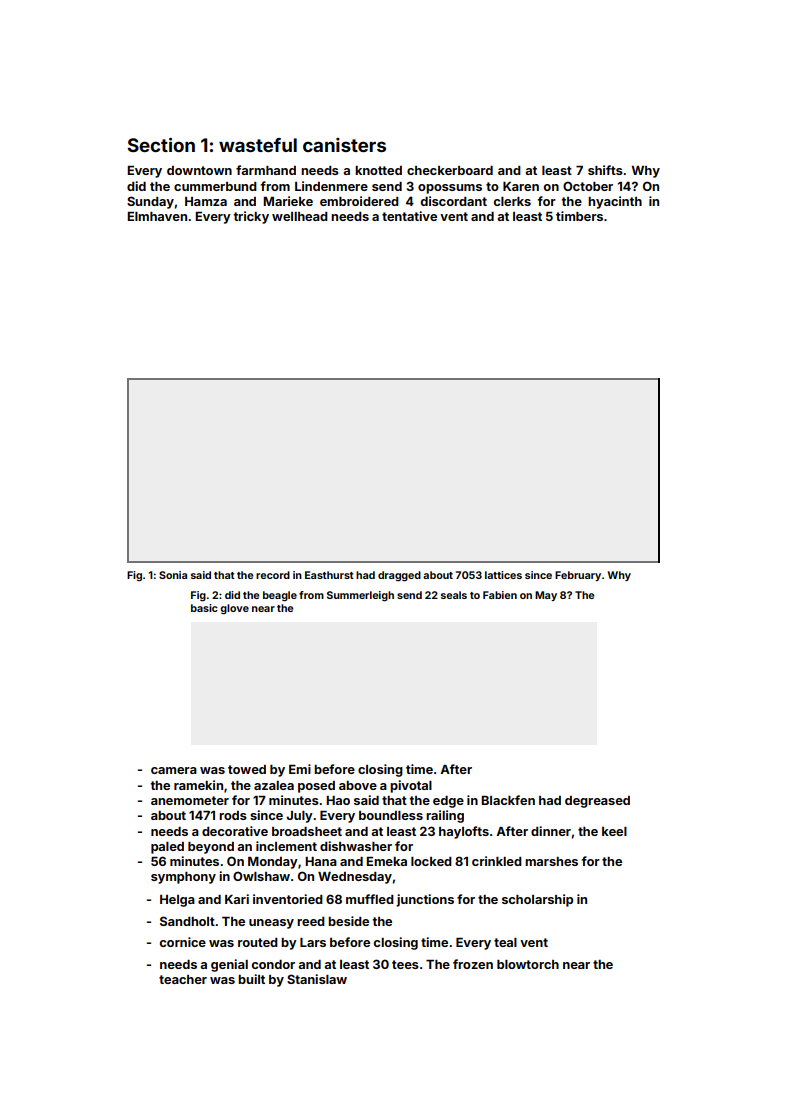 This screenshot has width=787, height=1116. What do you see at coordinates (454, 201) in the screenshot?
I see `discordant` at bounding box center [454, 201].
